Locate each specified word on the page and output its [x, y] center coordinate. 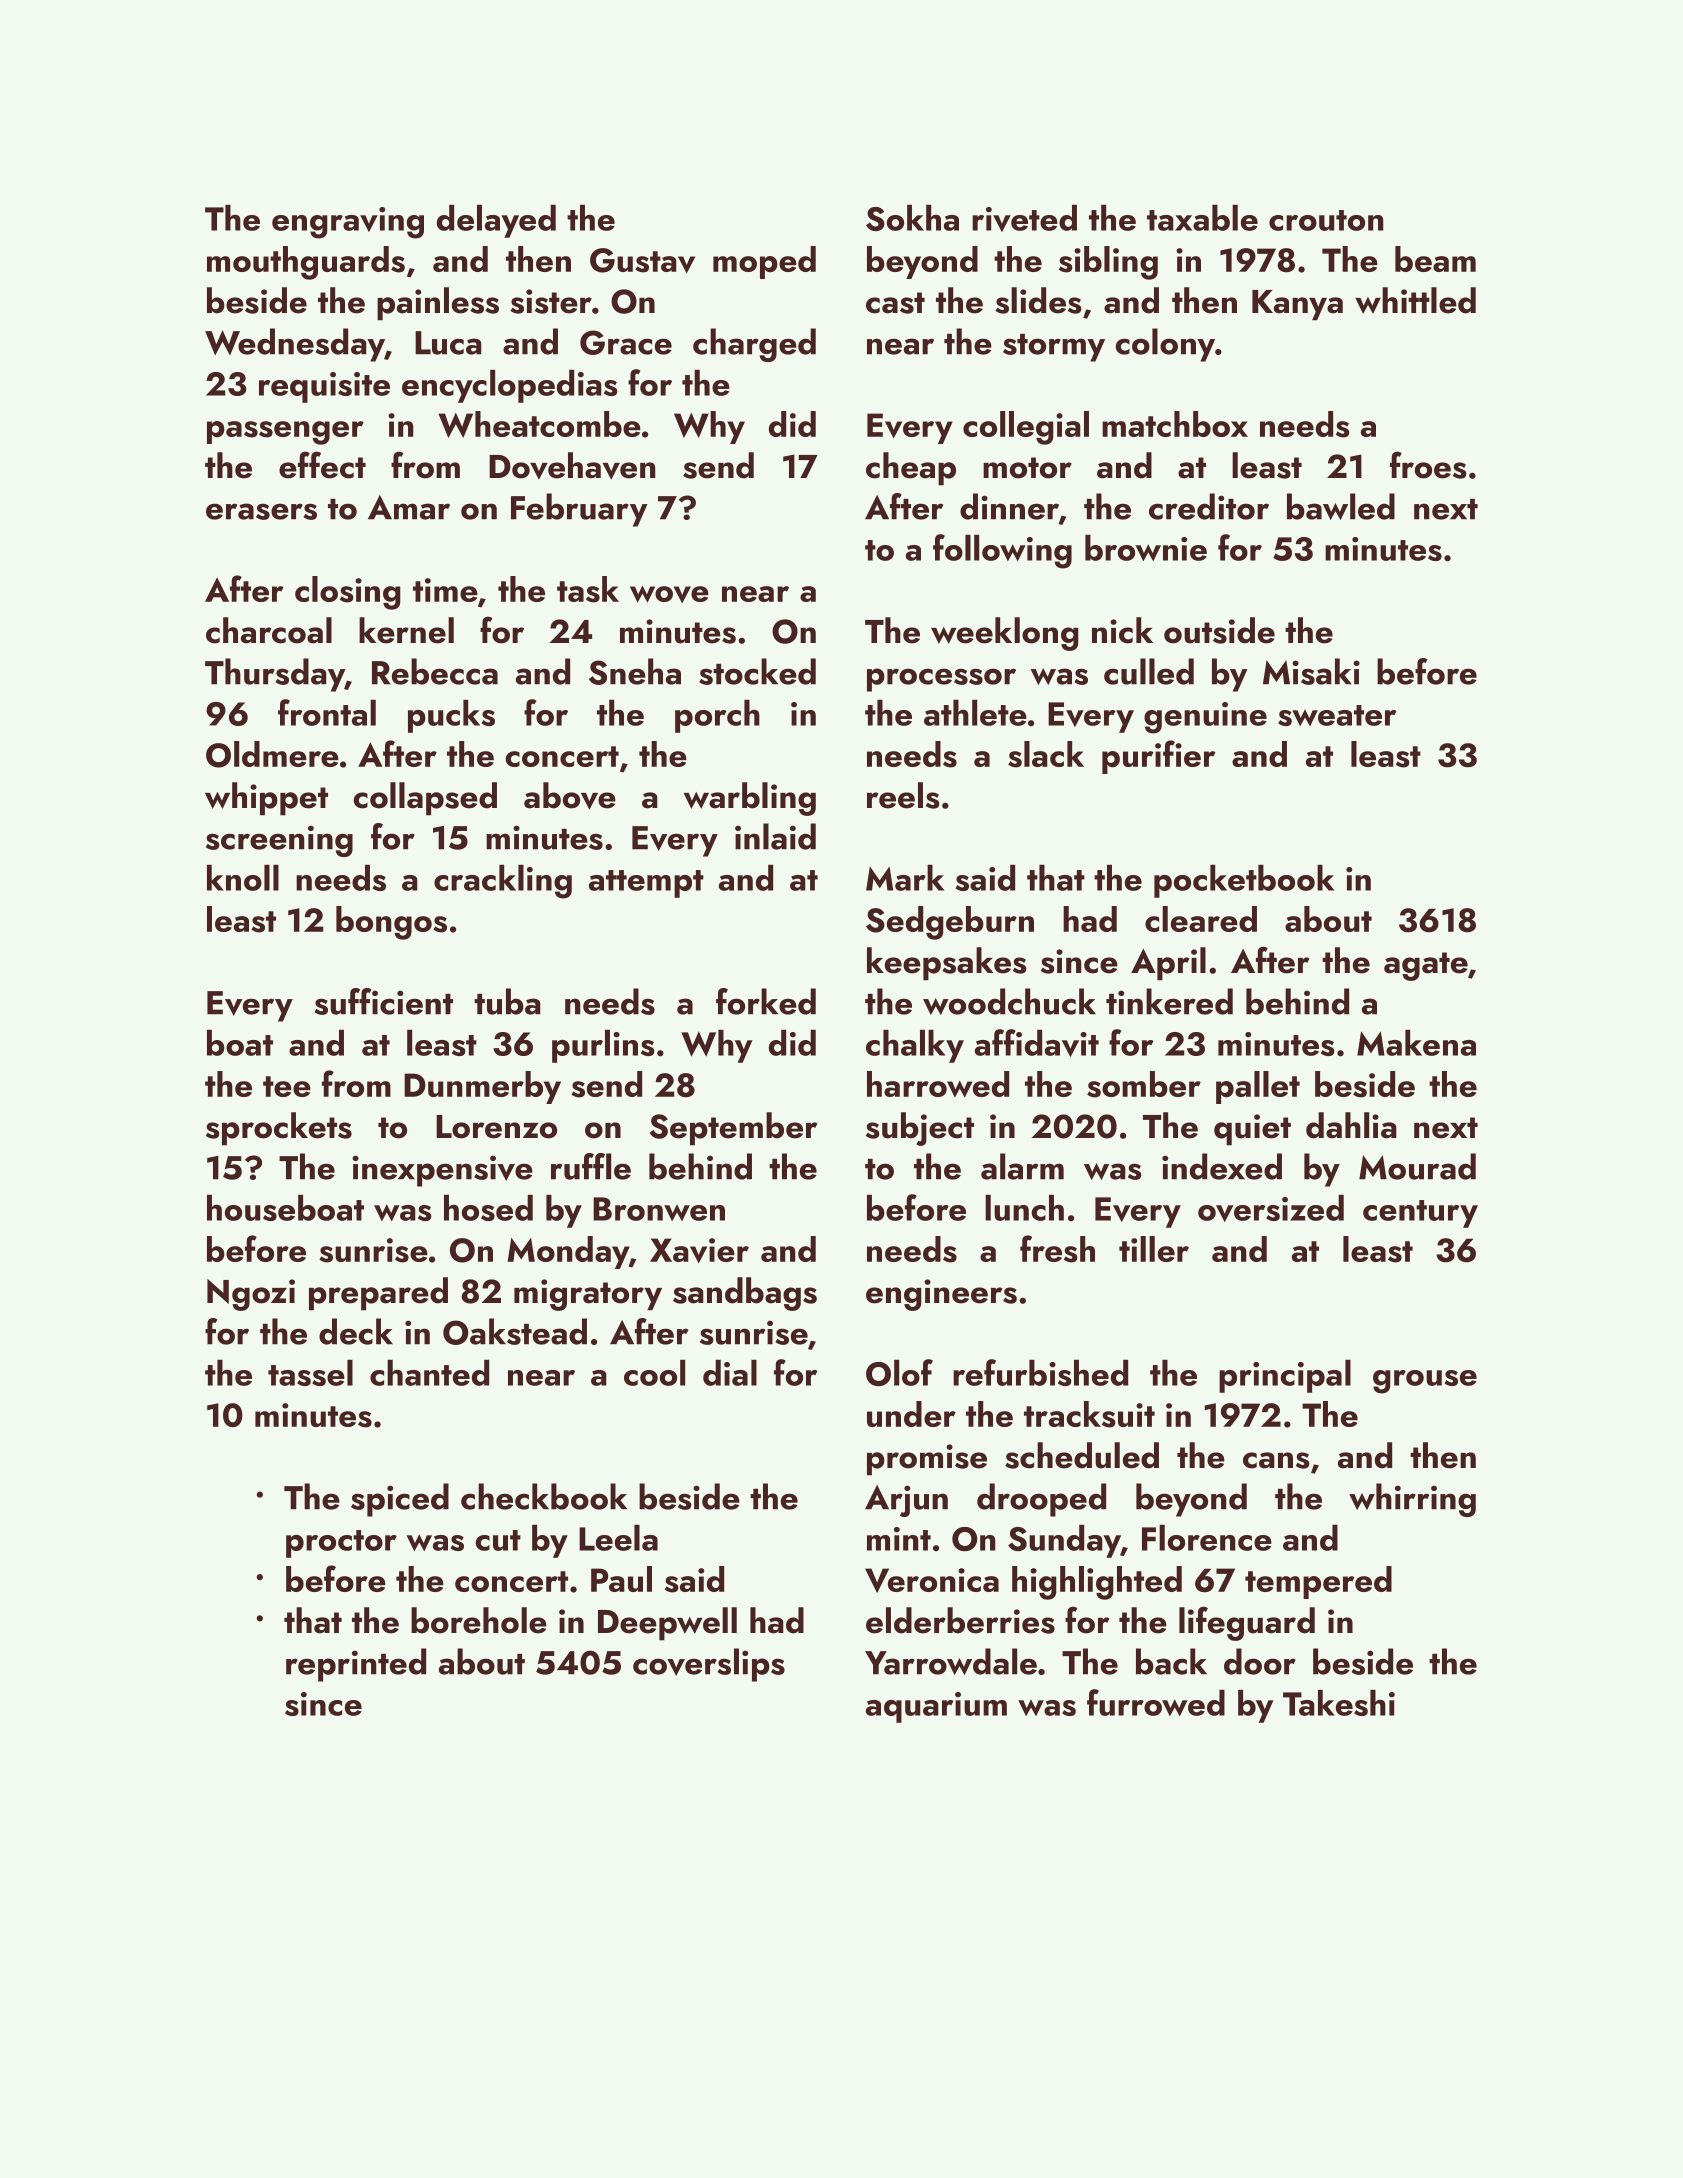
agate [1426, 966]
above [570, 796]
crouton [1326, 220]
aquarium [936, 1707]
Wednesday [295, 345]
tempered [1318, 1582]
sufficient [384, 1001]
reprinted [356, 1665]
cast [895, 303]
